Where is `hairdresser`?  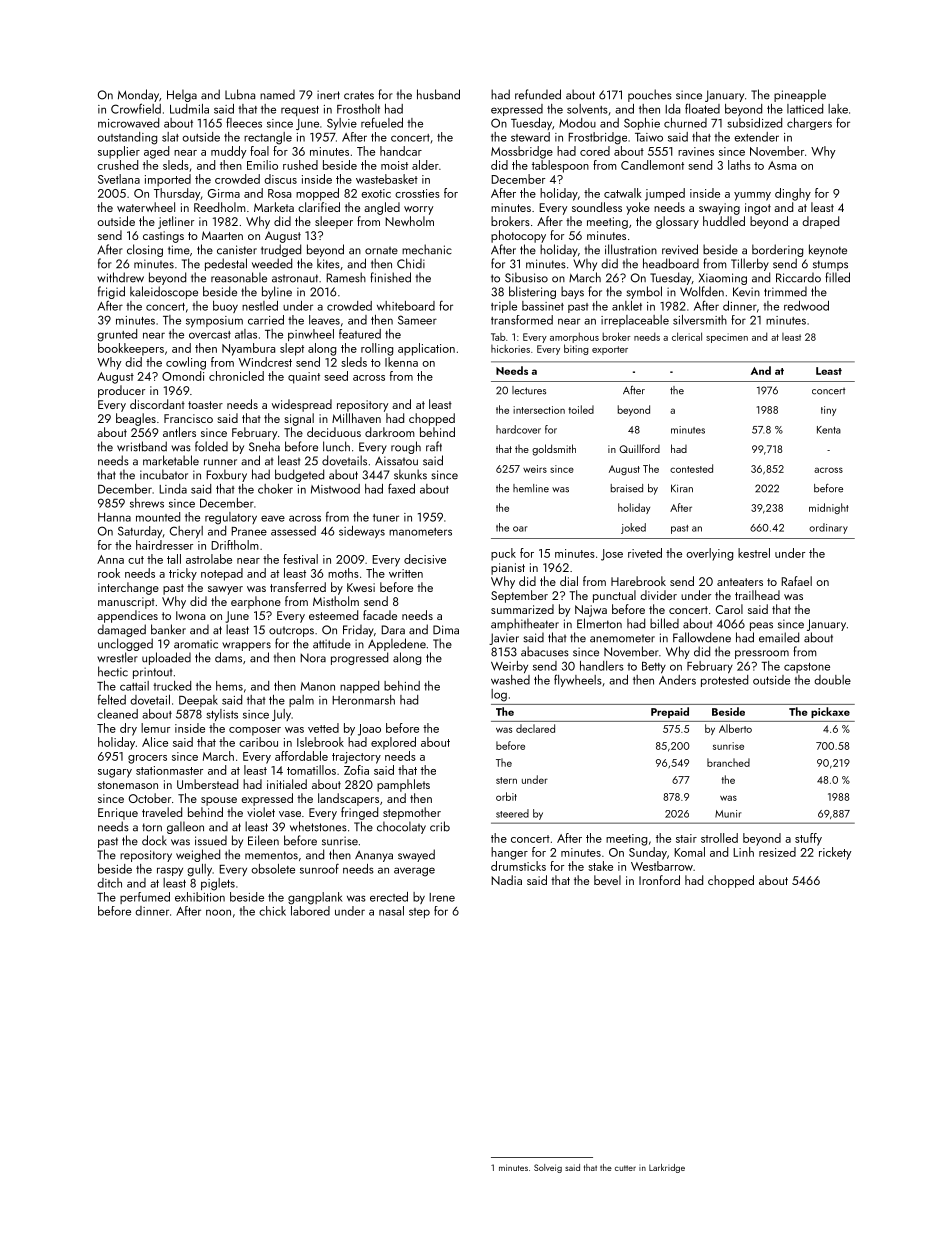
hairdresser is located at coordinates (164, 545).
